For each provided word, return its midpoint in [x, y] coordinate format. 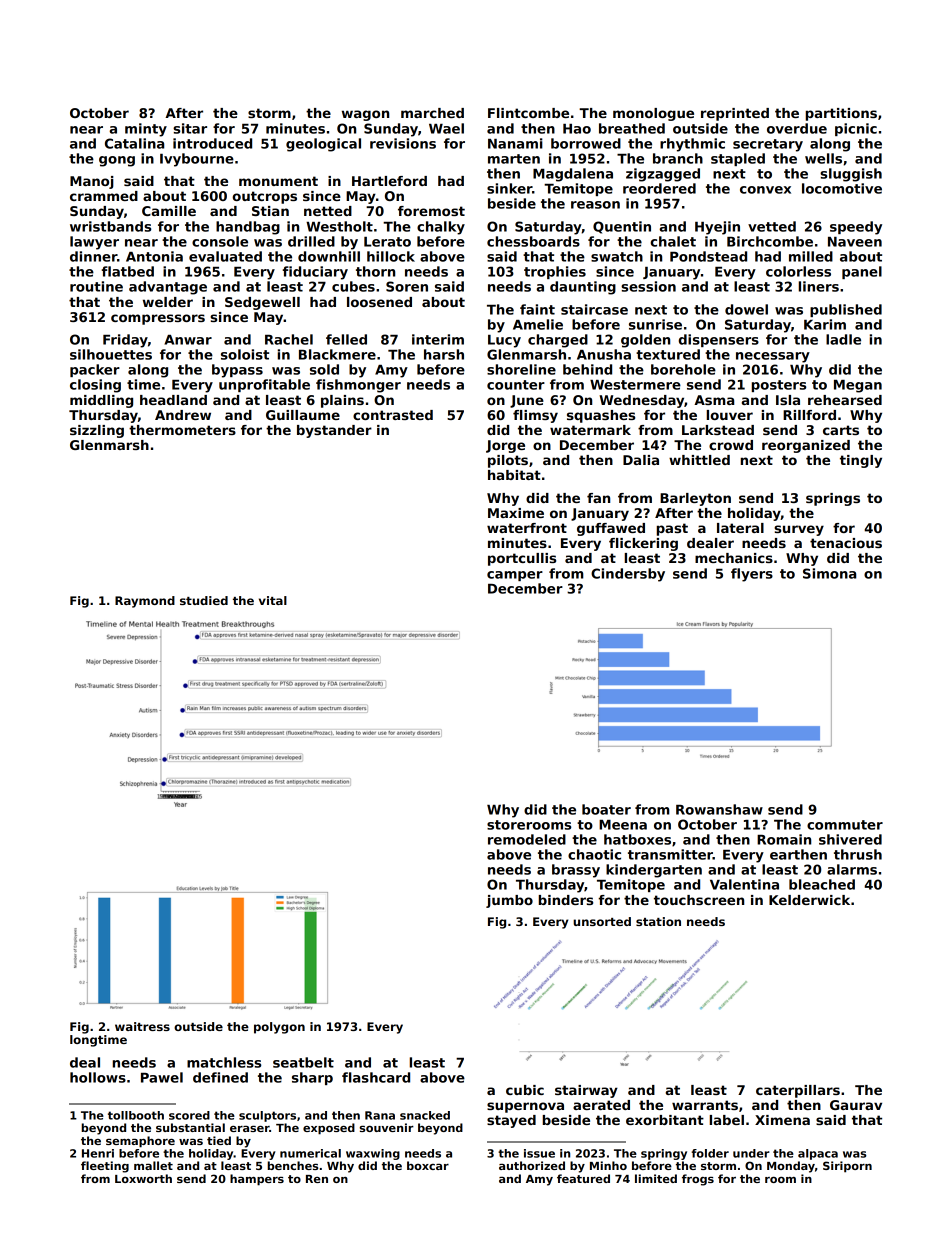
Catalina [134, 143]
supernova [525, 1107]
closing [95, 386]
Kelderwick [809, 900]
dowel [746, 309]
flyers [752, 575]
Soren [407, 286]
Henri [98, 1153]
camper [515, 576]
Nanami [515, 143]
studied [204, 600]
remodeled [527, 839]
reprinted [735, 114]
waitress [142, 1026]
